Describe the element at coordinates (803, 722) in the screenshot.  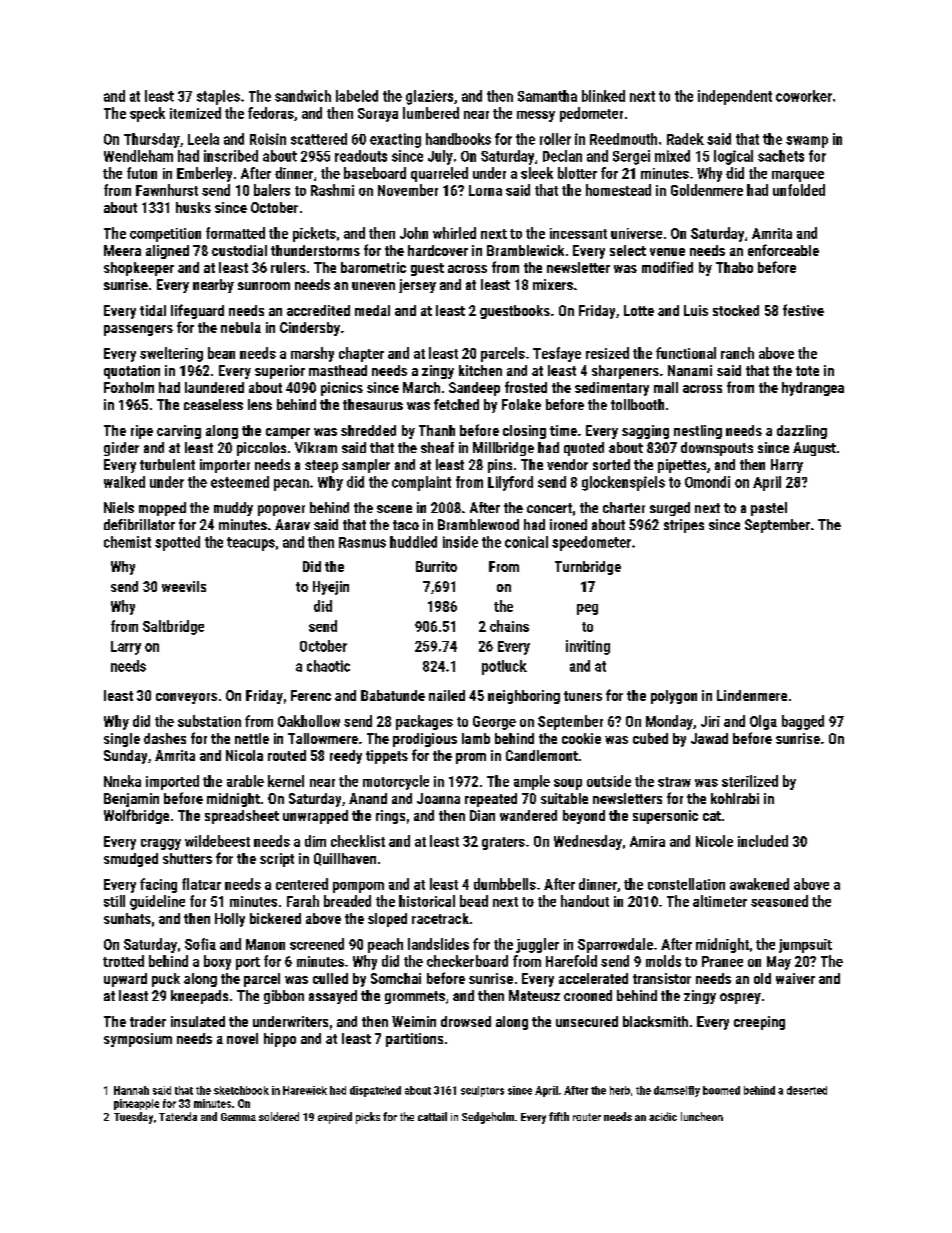
I see `bagged` at that location.
